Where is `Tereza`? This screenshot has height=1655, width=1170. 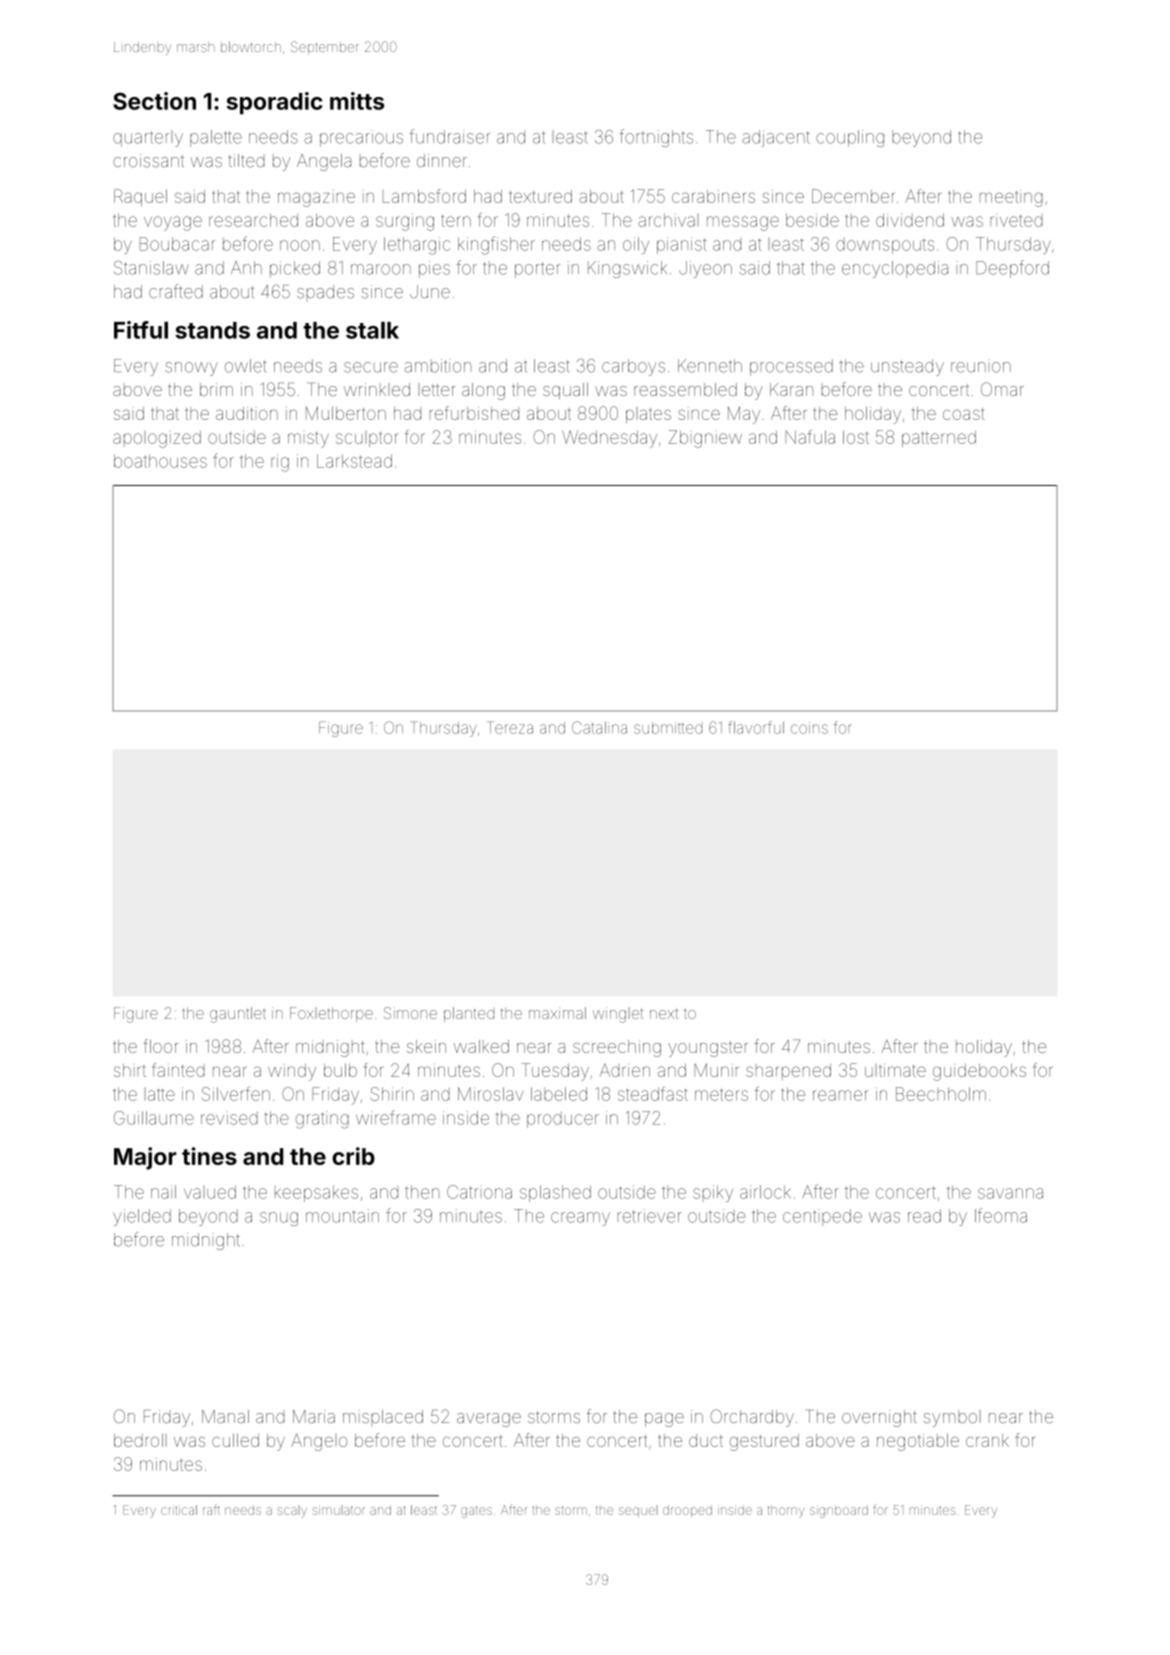 Tereza is located at coordinates (510, 727).
